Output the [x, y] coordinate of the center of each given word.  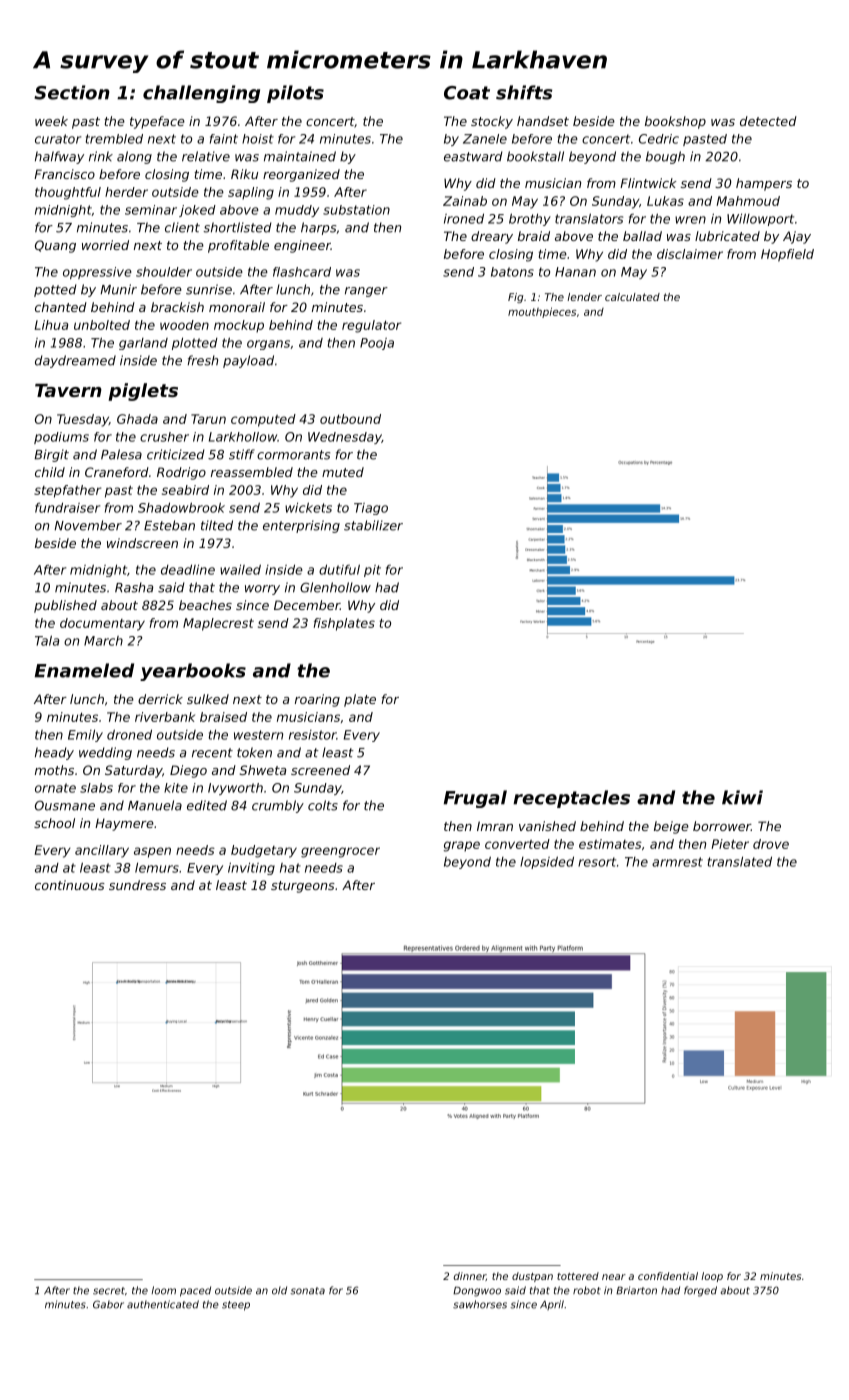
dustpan [532, 1277]
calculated [632, 297]
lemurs [157, 868]
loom [164, 1290]
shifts [524, 92]
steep [236, 1306]
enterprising [301, 526]
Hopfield [787, 255]
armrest [677, 862]
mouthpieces [542, 312]
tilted [217, 525]
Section [72, 92]
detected [768, 121]
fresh [203, 360]
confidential [668, 1276]
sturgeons [303, 887]
